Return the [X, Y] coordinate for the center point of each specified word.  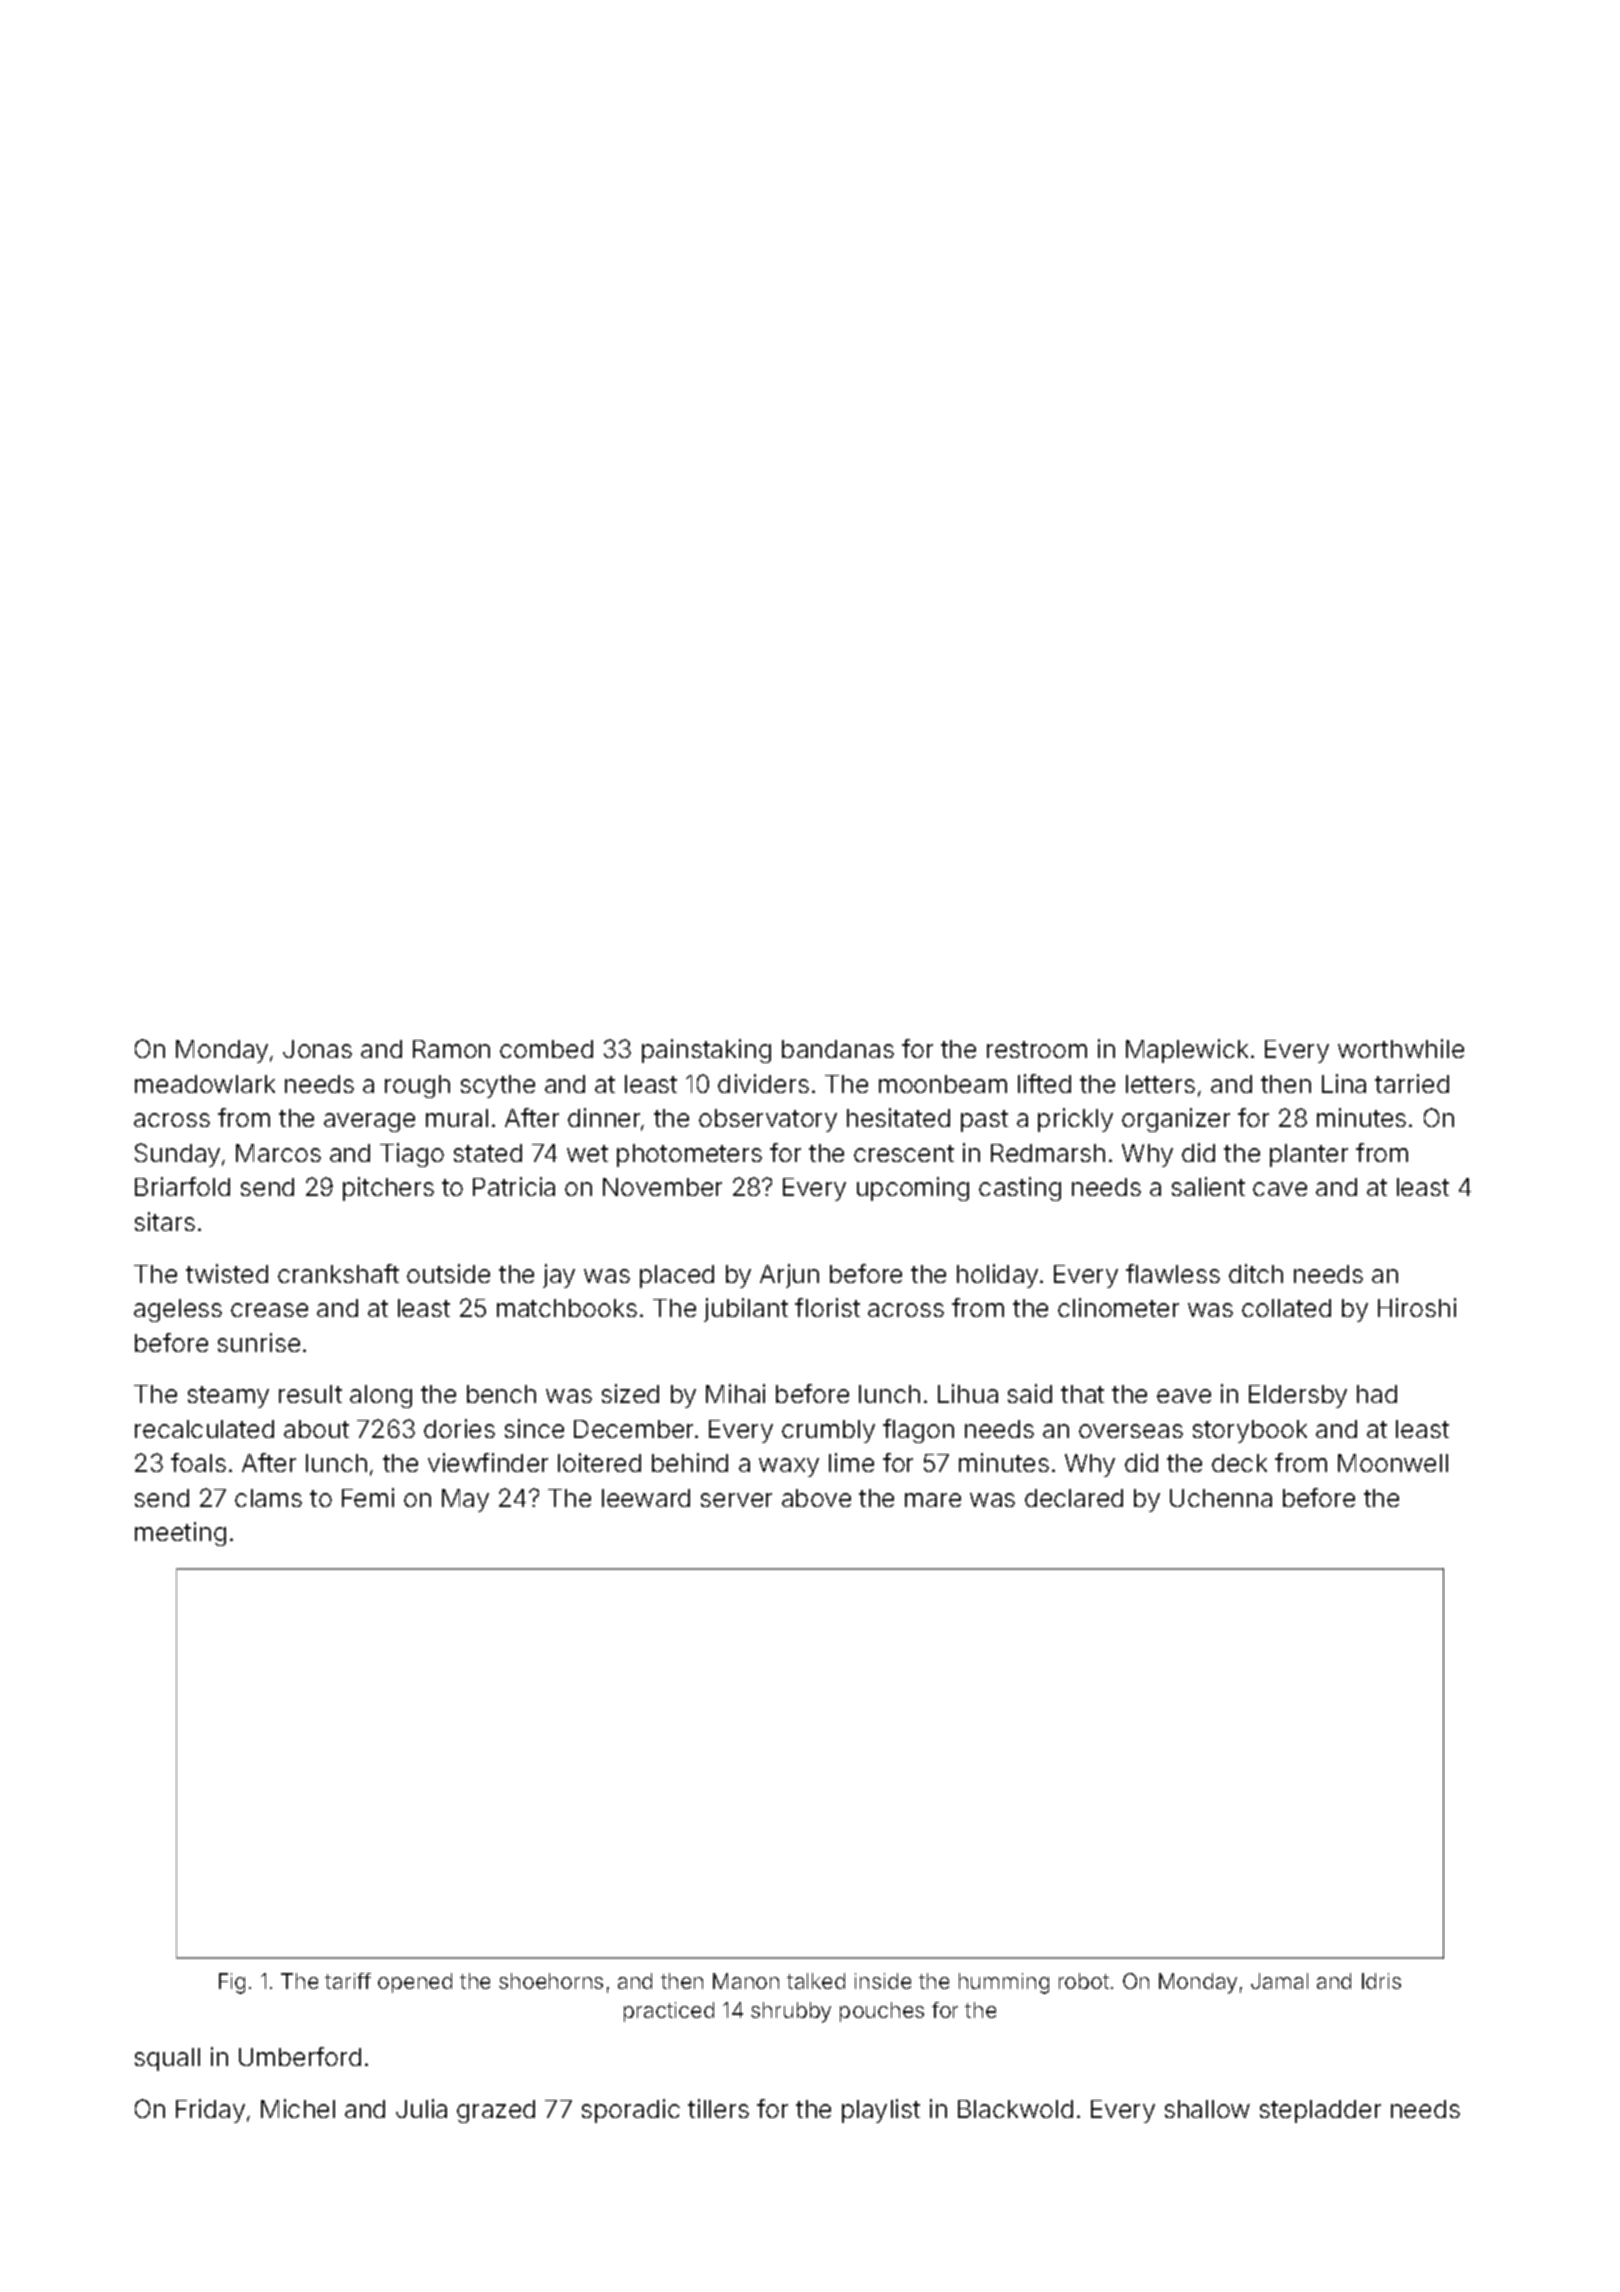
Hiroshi [1417, 1307]
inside [883, 1981]
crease [269, 1310]
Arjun [789, 1276]
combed [546, 1049]
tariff [348, 1981]
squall [167, 2059]
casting [1020, 1189]
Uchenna [1221, 1498]
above [816, 1498]
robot [1084, 1981]
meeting [180, 1534]
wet [587, 1153]
